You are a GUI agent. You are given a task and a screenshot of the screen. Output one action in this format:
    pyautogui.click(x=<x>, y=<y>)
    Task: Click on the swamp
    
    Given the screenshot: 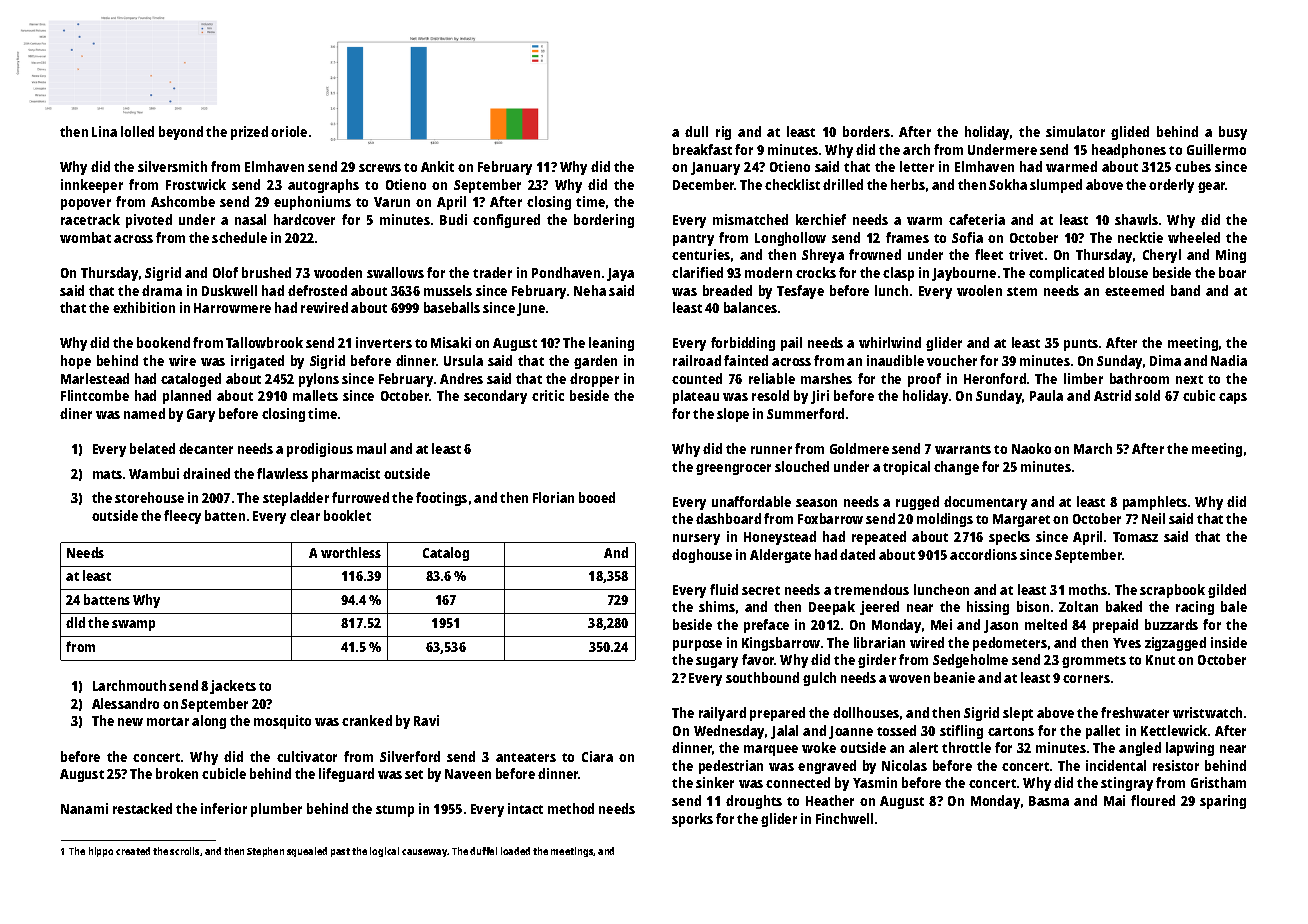 What is the action you would take?
    pyautogui.click(x=133, y=625)
